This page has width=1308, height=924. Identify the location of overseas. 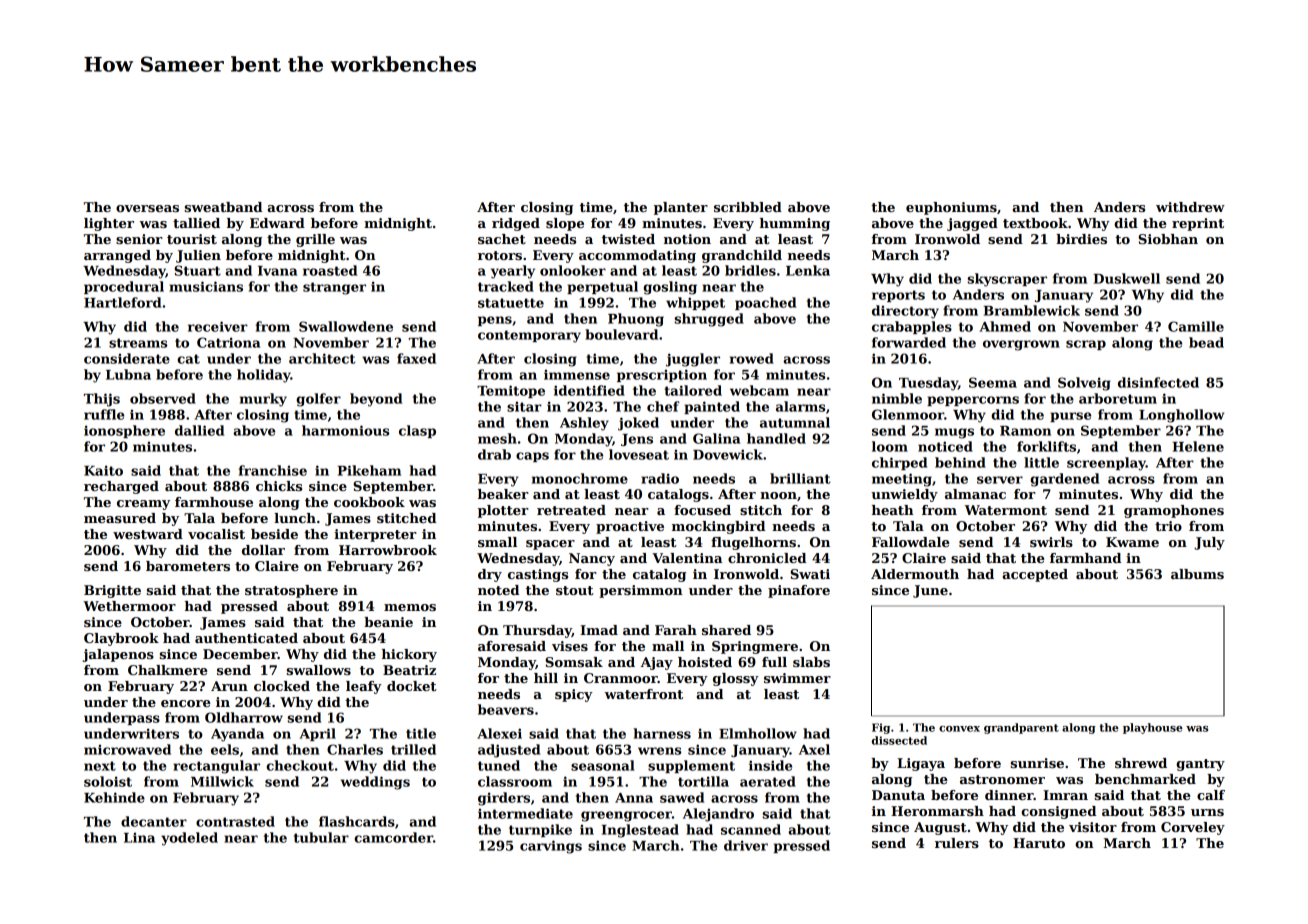
(147, 208).
